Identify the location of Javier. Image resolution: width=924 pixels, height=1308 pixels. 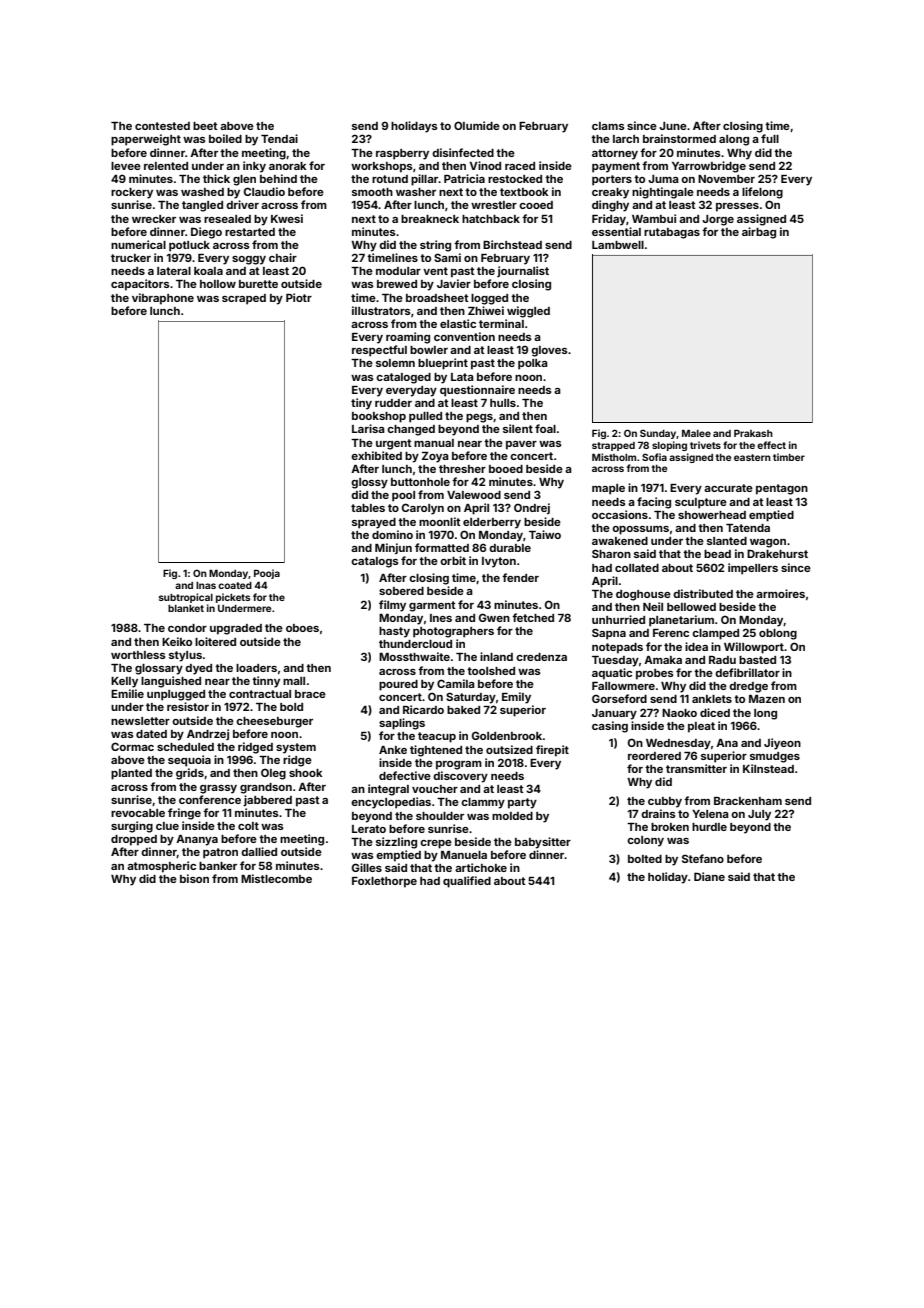
(454, 283).
